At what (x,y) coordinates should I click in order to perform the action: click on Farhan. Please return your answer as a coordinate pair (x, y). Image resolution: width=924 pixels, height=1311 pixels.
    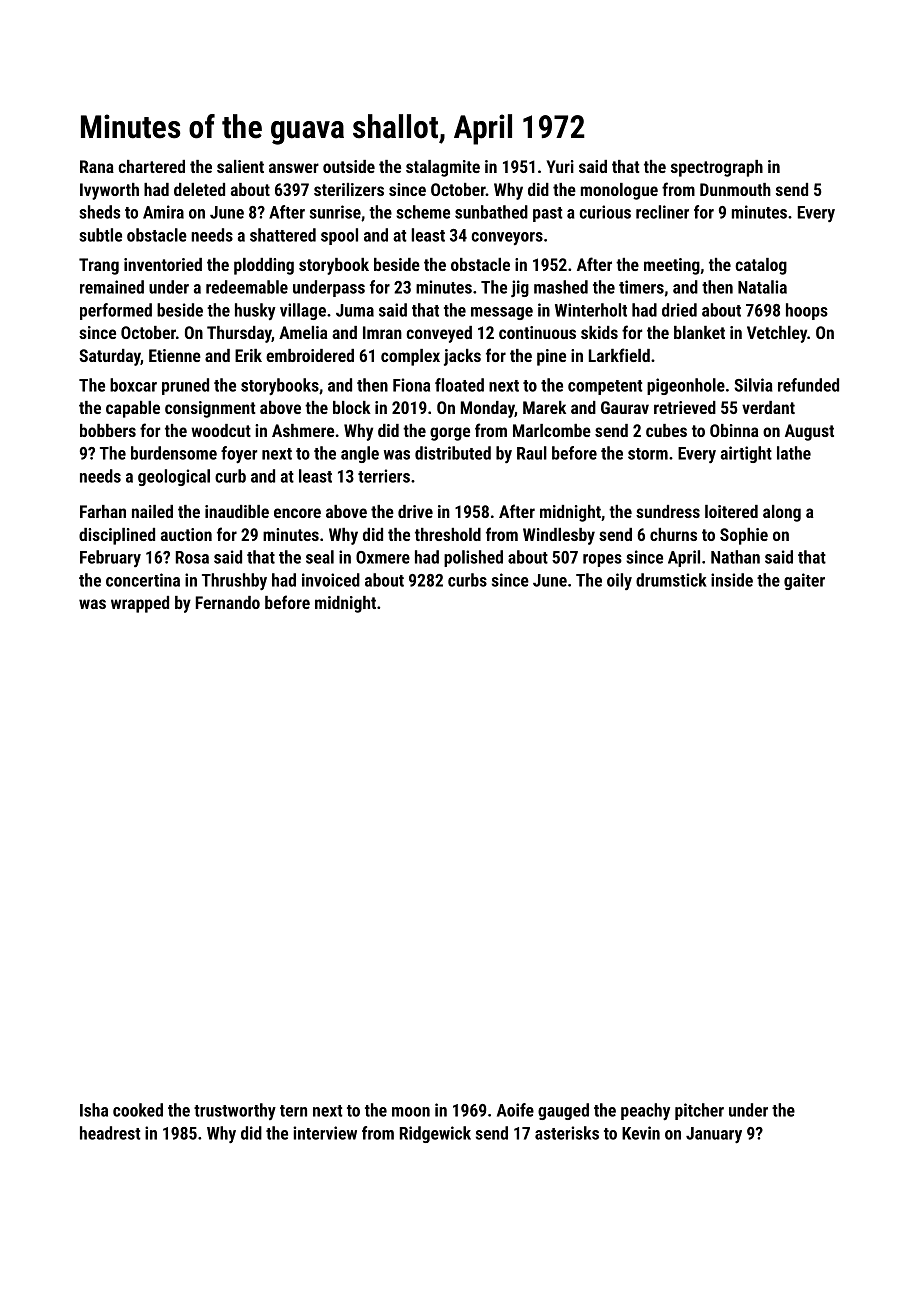
    Looking at the image, I should click on (103, 511).
